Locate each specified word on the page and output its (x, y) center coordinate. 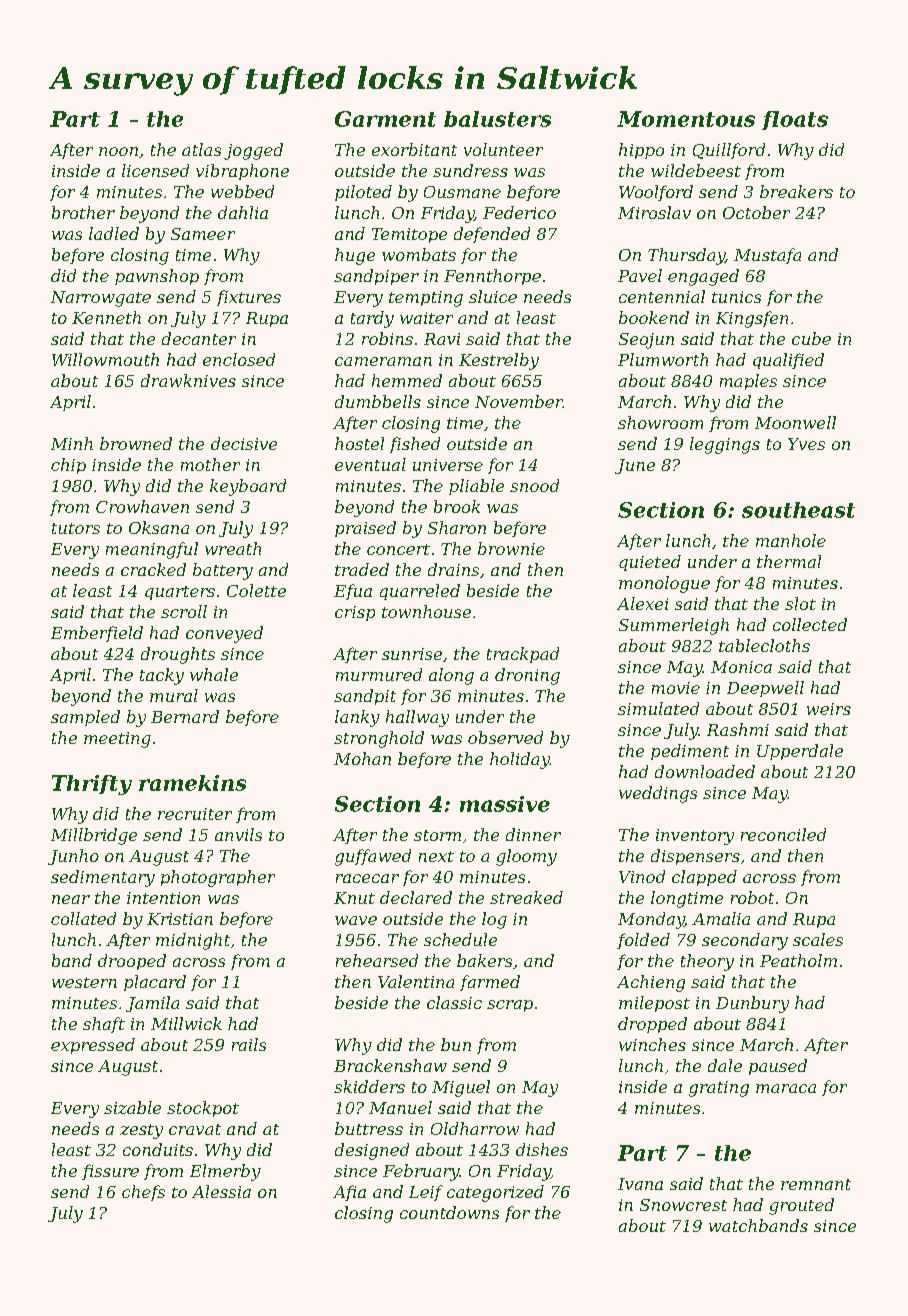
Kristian (180, 919)
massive (505, 804)
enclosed (239, 359)
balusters (497, 119)
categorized (495, 1193)
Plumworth (663, 359)
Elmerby (225, 1172)
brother (83, 212)
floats (795, 120)
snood (534, 485)
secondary (745, 941)
